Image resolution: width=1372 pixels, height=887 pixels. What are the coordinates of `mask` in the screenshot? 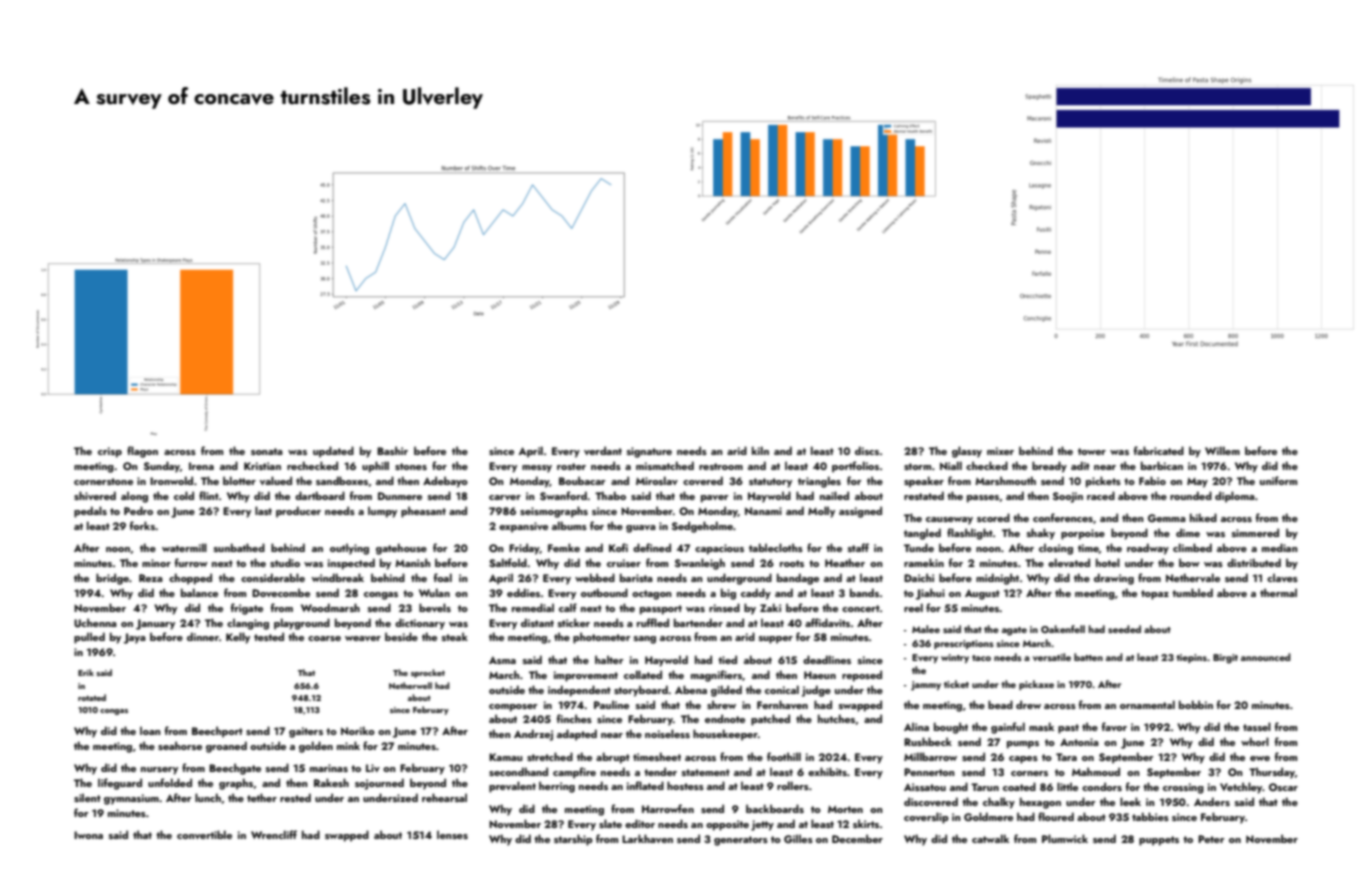 It's located at (1041, 726).
